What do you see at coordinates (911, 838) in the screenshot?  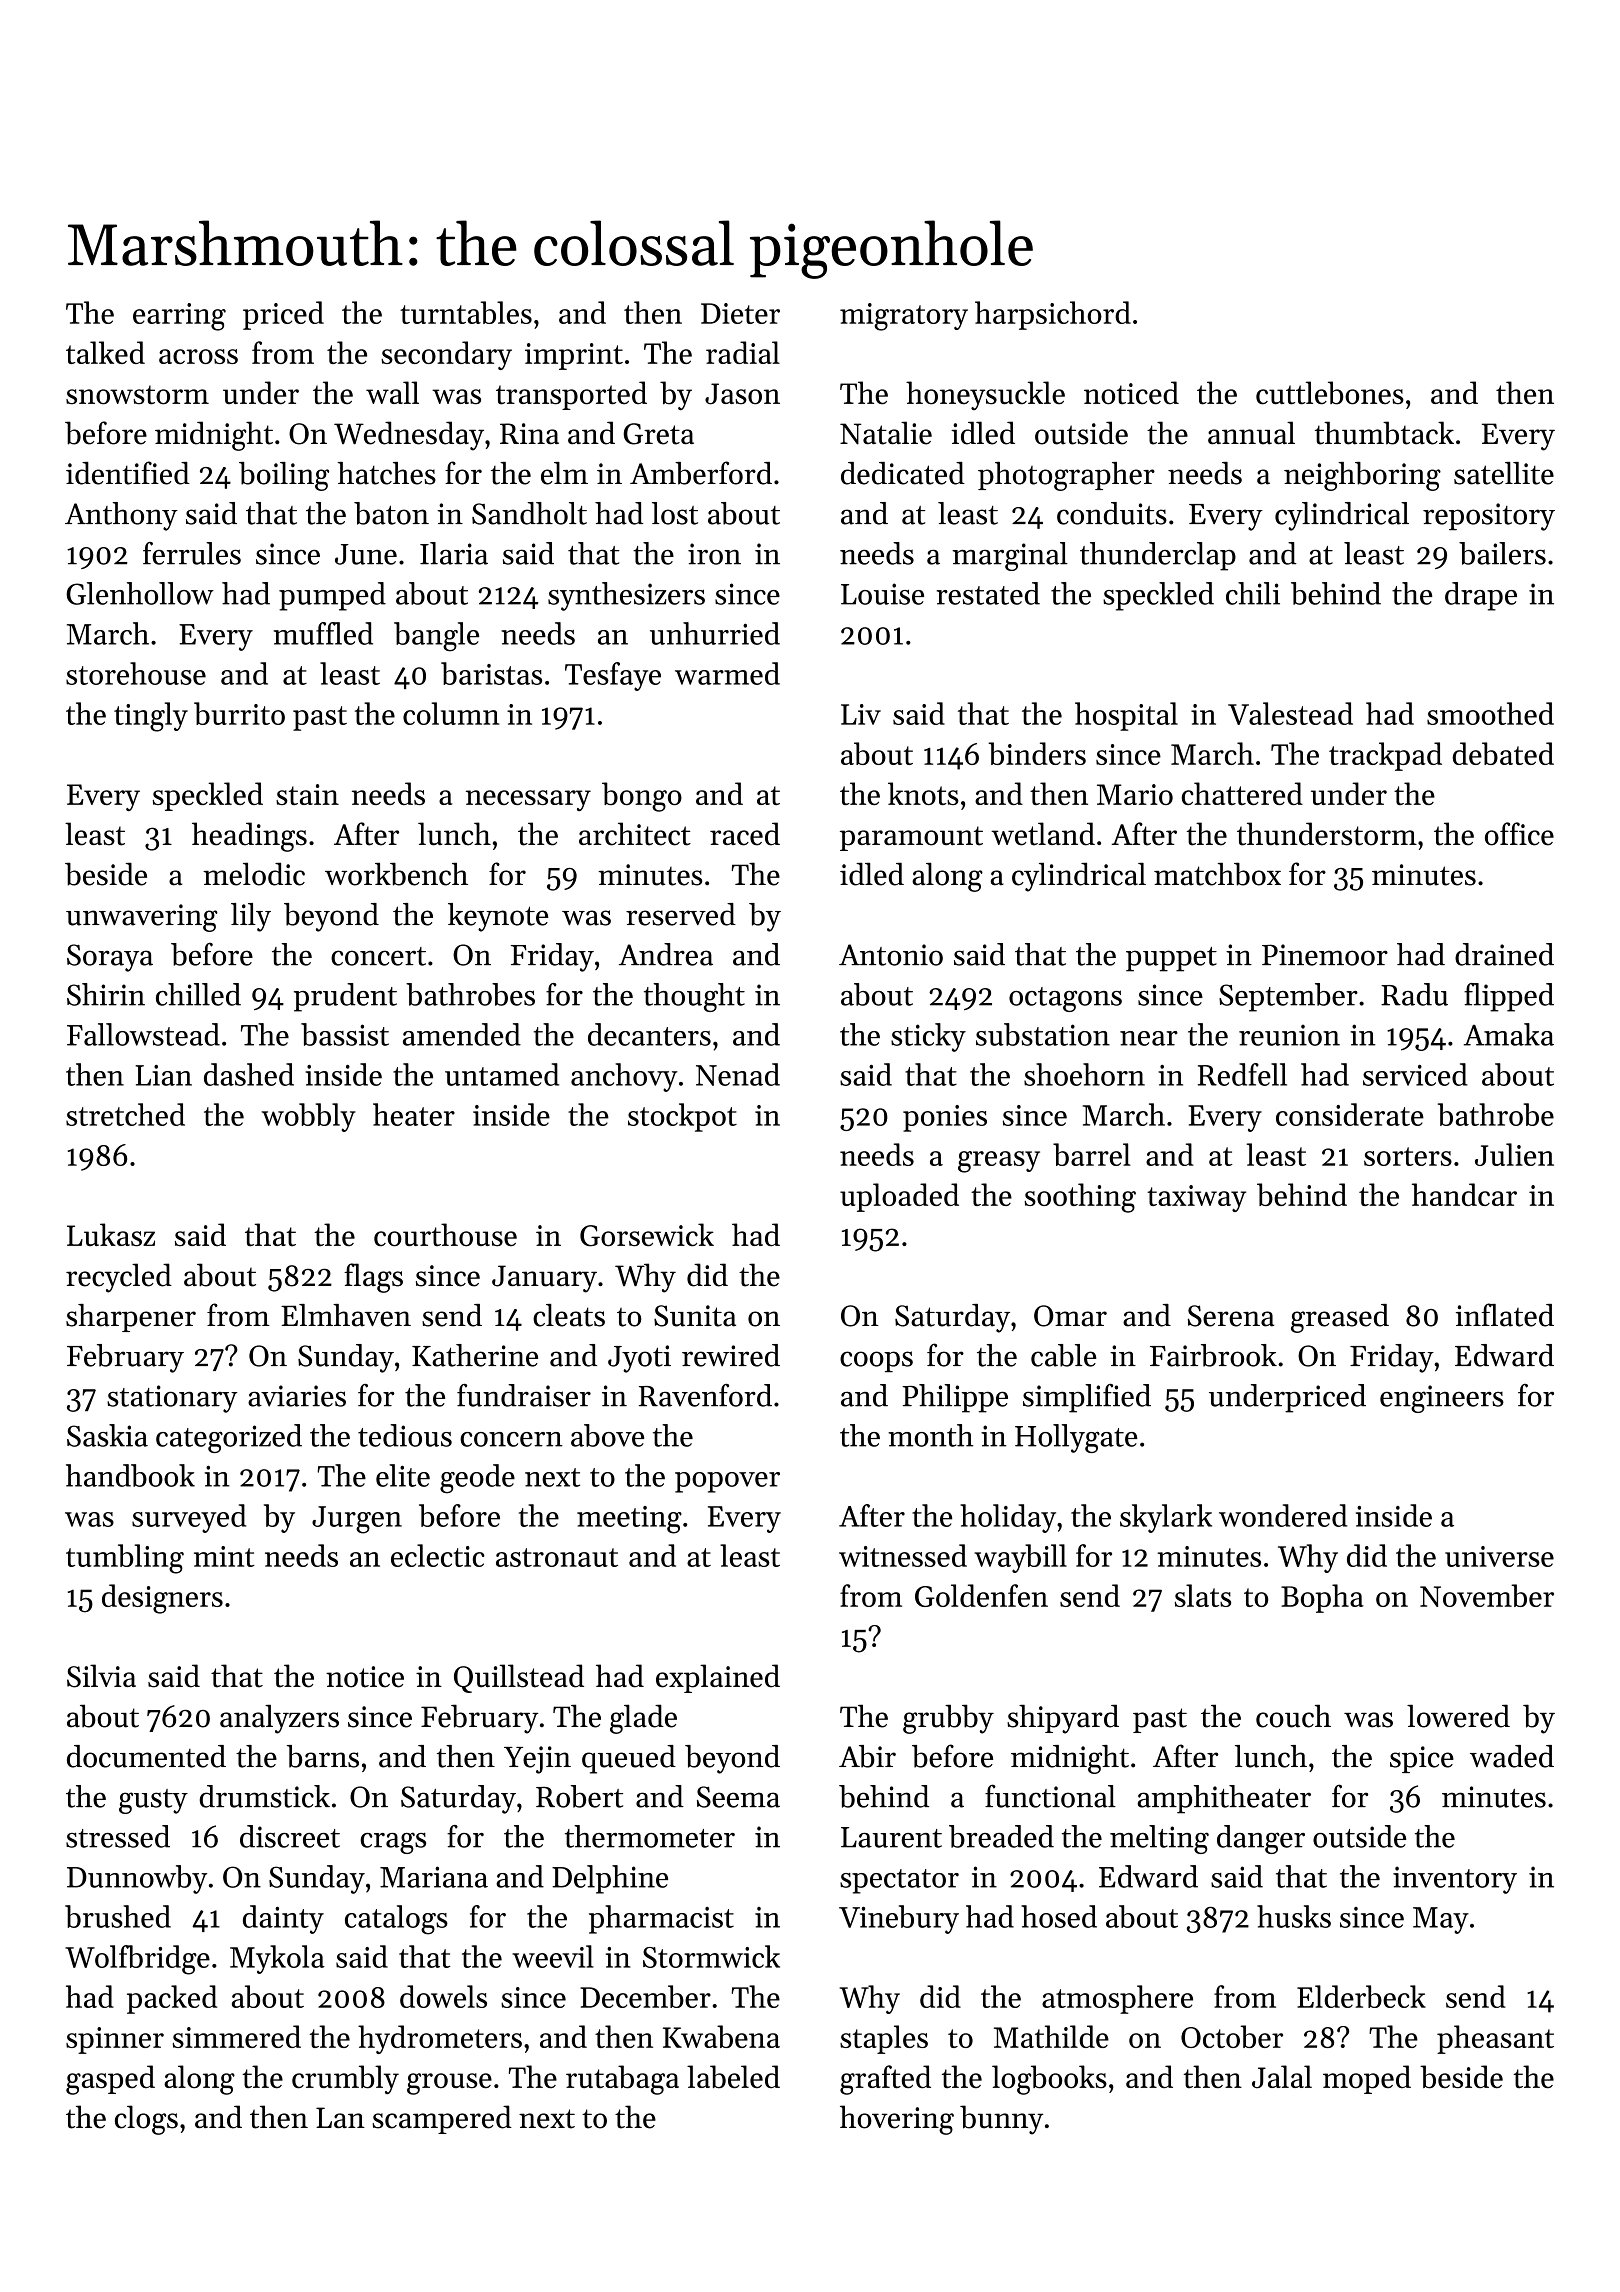 I see `paramount` at bounding box center [911, 838].
